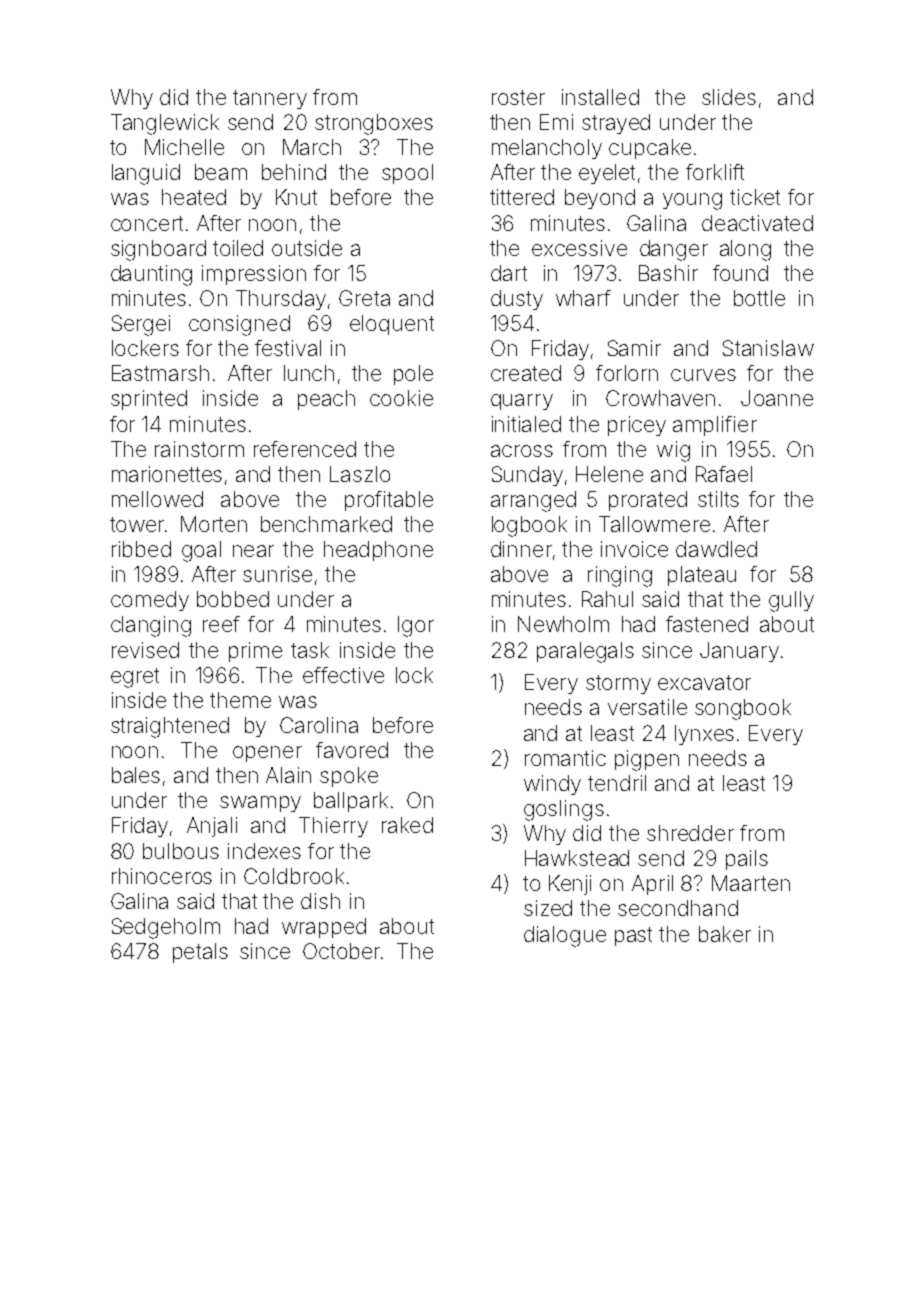 The width and height of the screenshot is (924, 1311). Describe the element at coordinates (165, 124) in the screenshot. I see `Tanglewick` at that location.
